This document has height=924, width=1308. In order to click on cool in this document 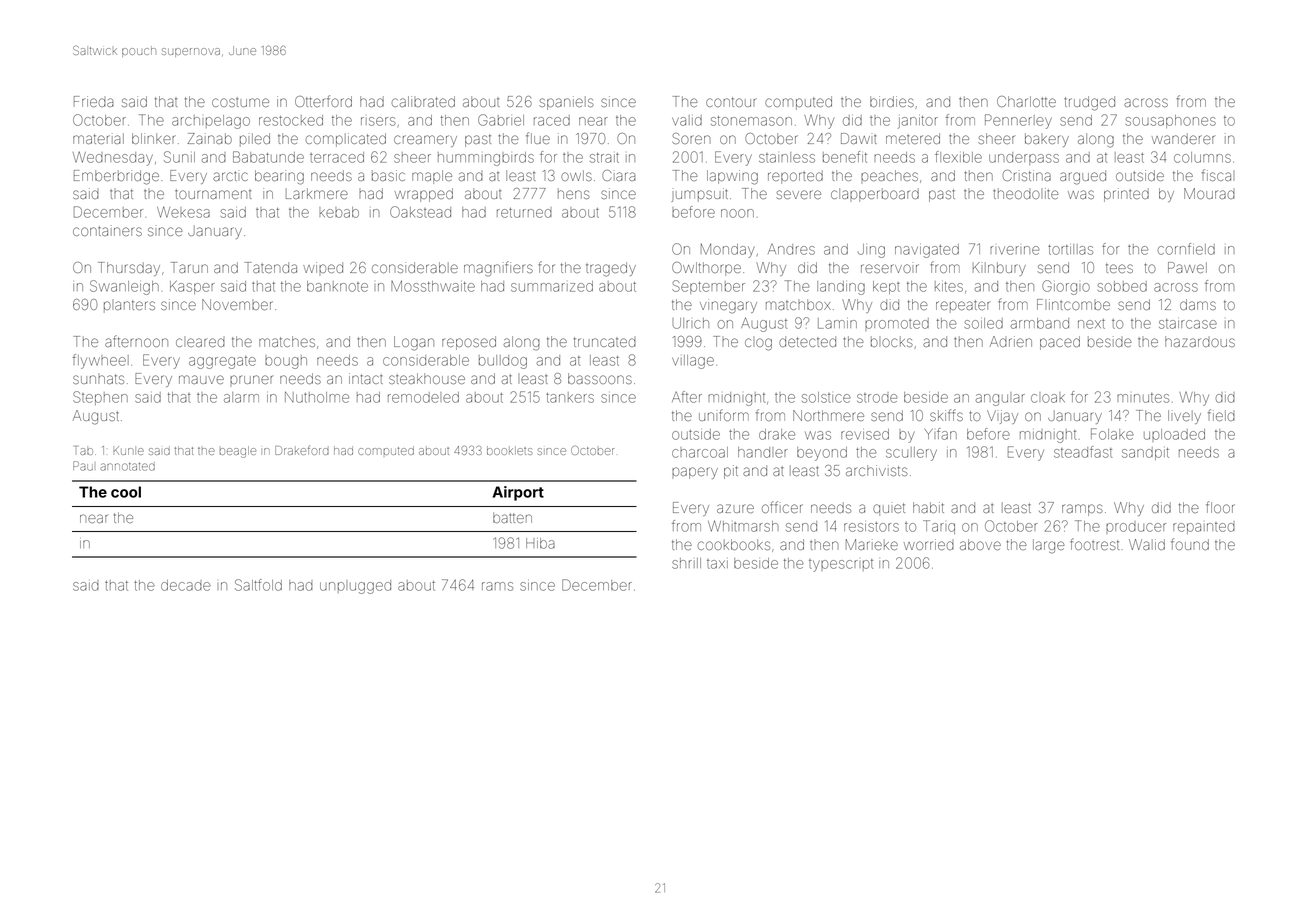, I will do `click(126, 492)`.
